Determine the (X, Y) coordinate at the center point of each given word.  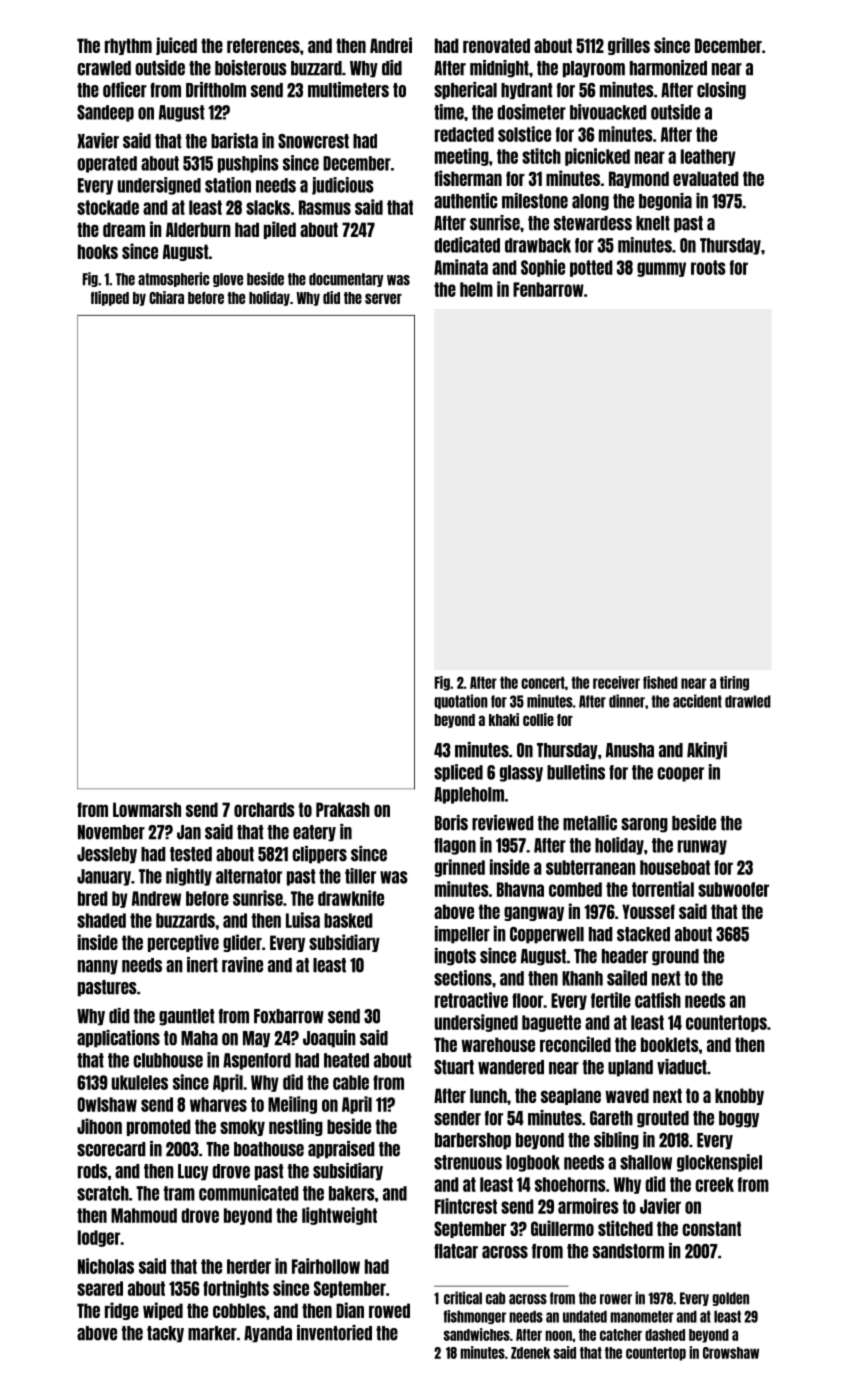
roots (708, 267)
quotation (461, 701)
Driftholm (216, 90)
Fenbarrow (548, 289)
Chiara (166, 297)
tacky (165, 1334)
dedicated (467, 245)
